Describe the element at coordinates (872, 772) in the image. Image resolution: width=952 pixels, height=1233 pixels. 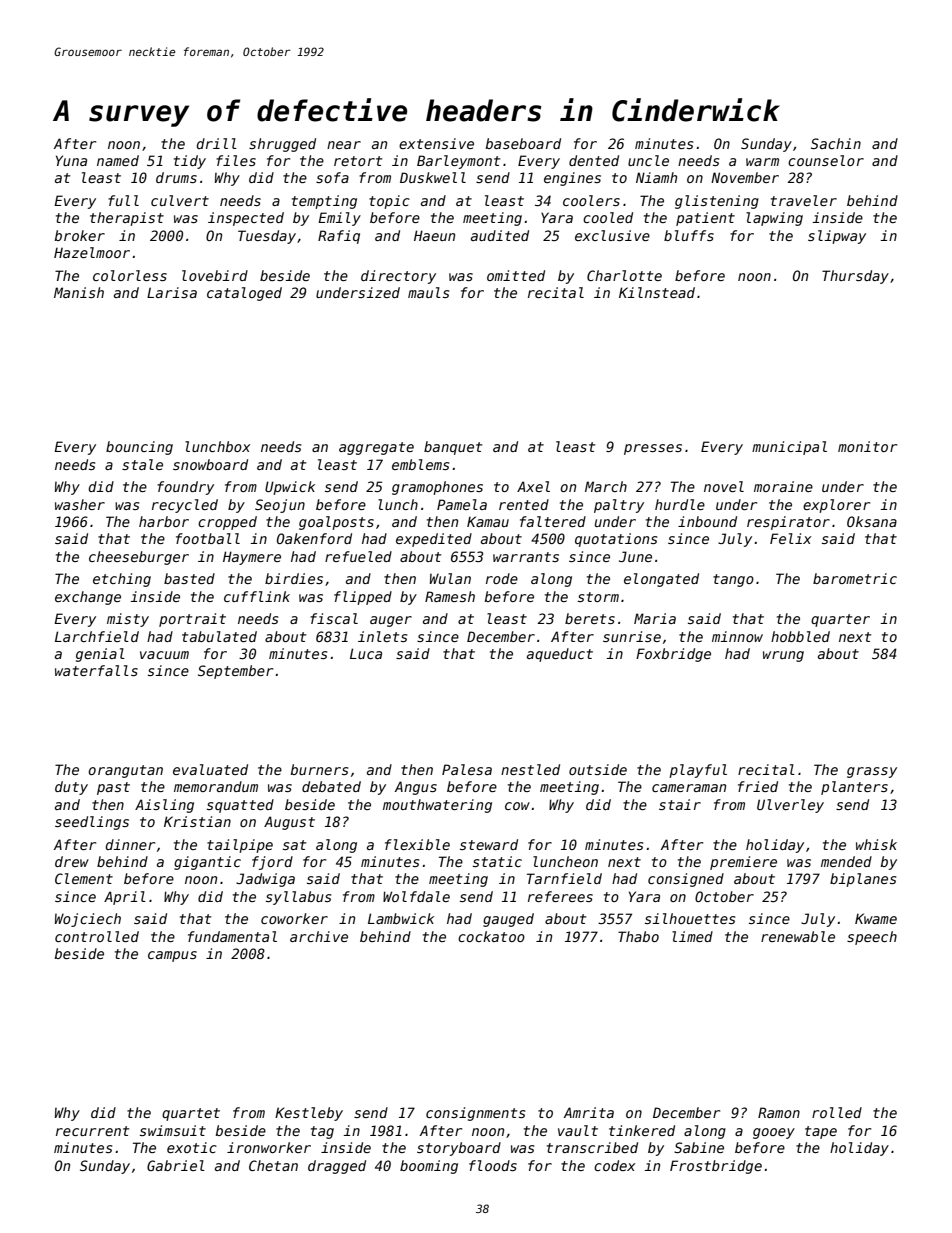
I see `grassy` at that location.
